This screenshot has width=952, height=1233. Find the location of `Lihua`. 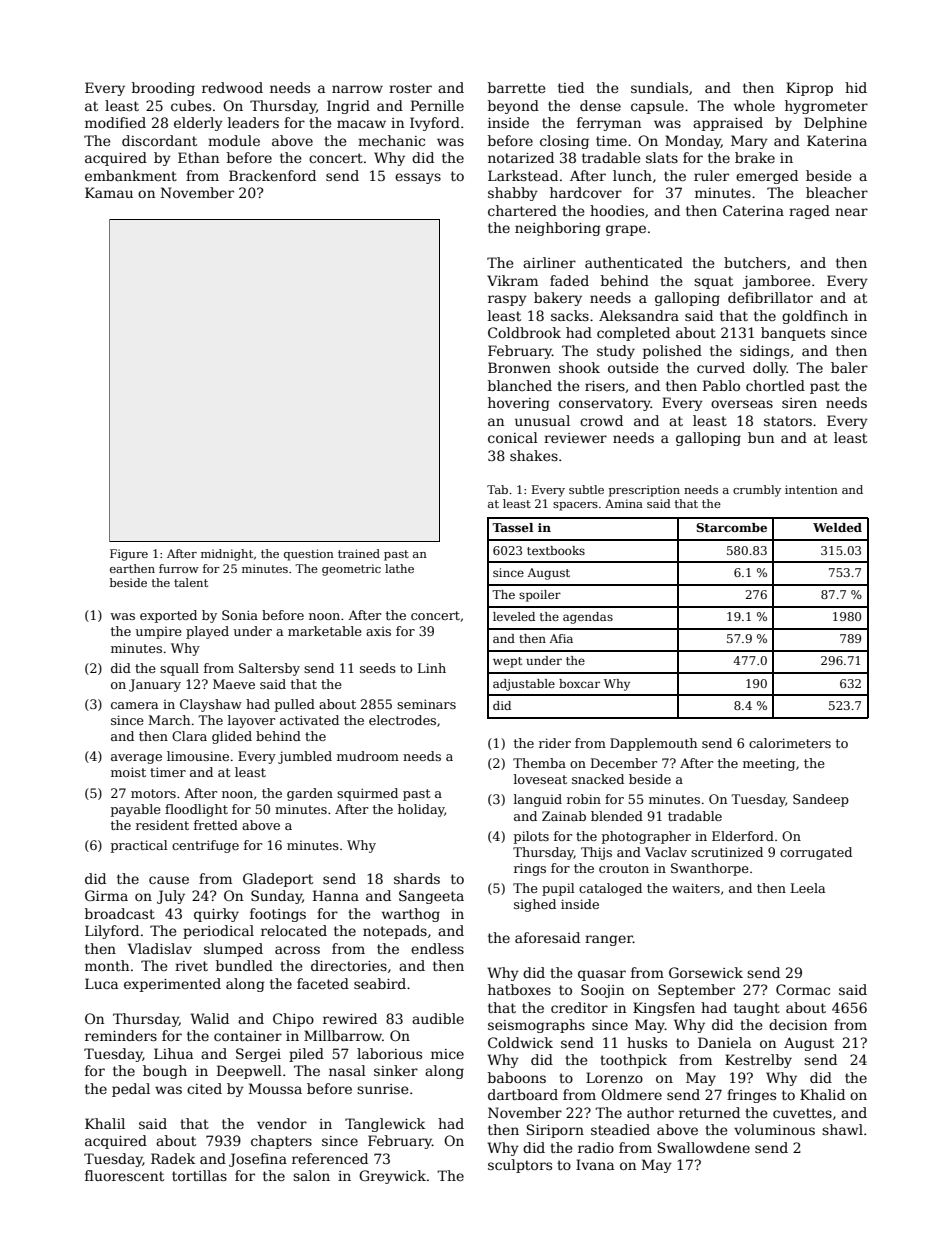

Lihua is located at coordinates (173, 1053).
